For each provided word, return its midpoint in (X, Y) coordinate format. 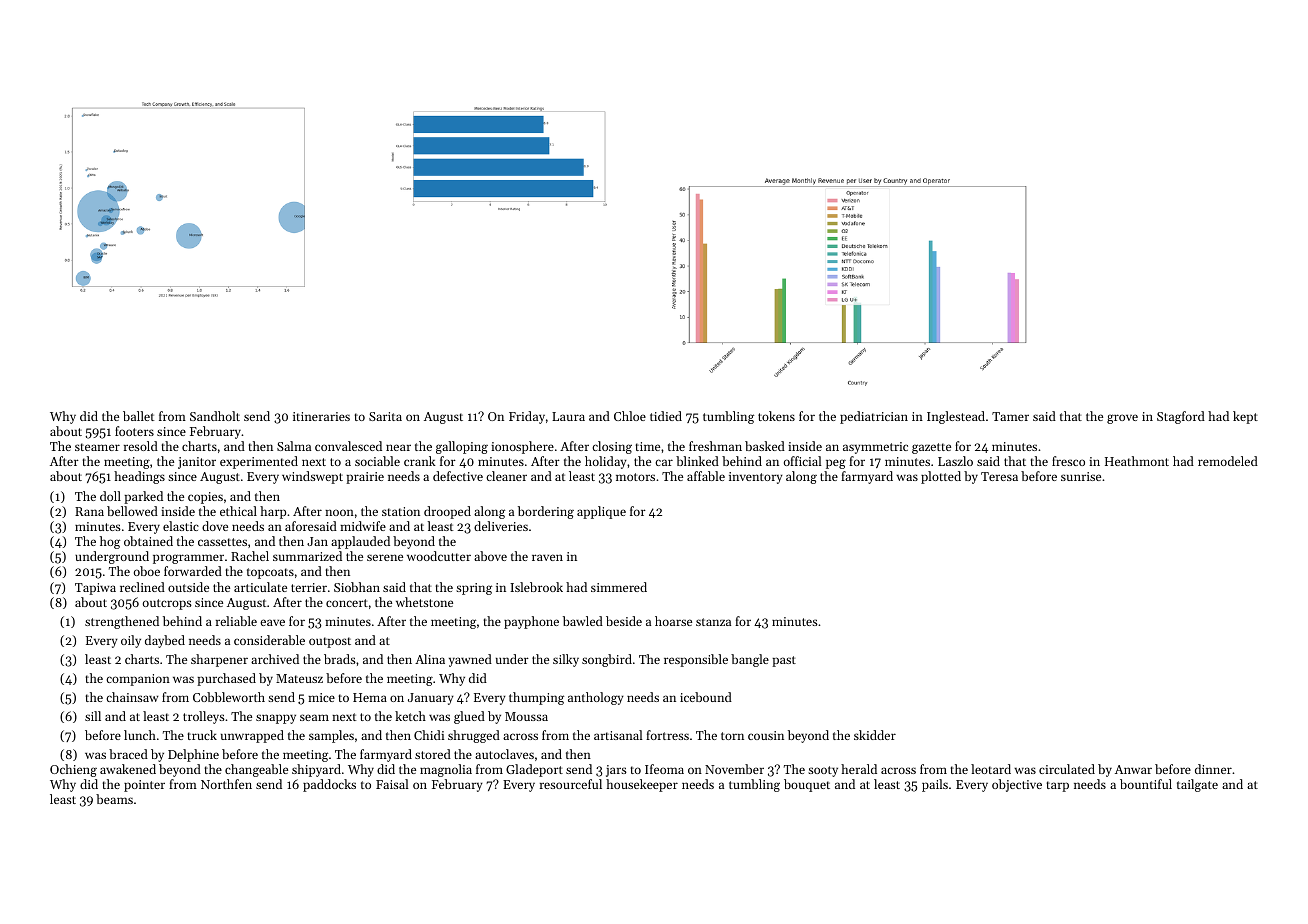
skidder (875, 735)
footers (134, 431)
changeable (256, 770)
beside (624, 621)
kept (1245, 417)
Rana (89, 511)
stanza (713, 622)
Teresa (999, 476)
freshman (715, 446)
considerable (269, 640)
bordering (546, 512)
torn (732, 736)
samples (331, 736)
